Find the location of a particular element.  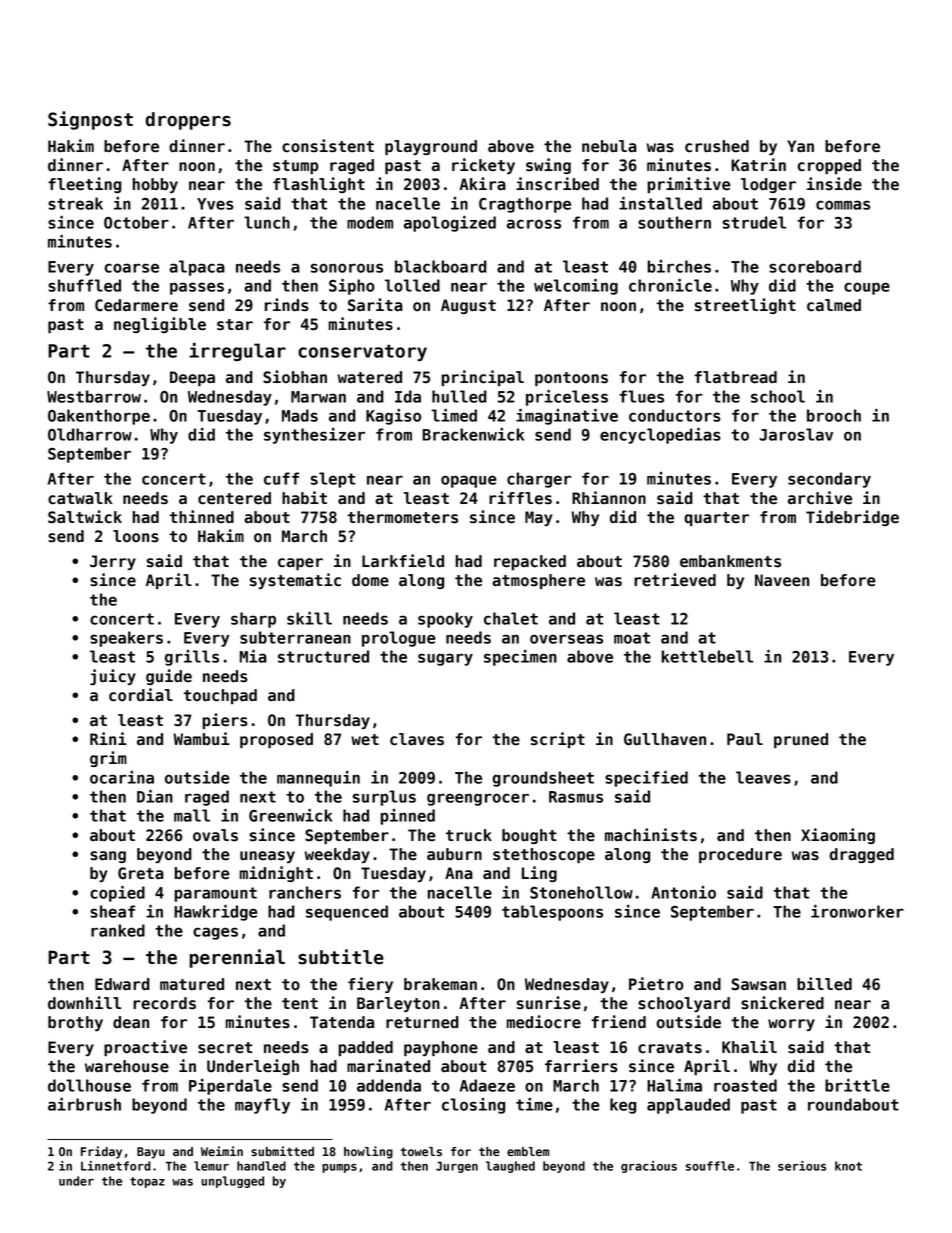

gracious is located at coordinates (649, 1167).
